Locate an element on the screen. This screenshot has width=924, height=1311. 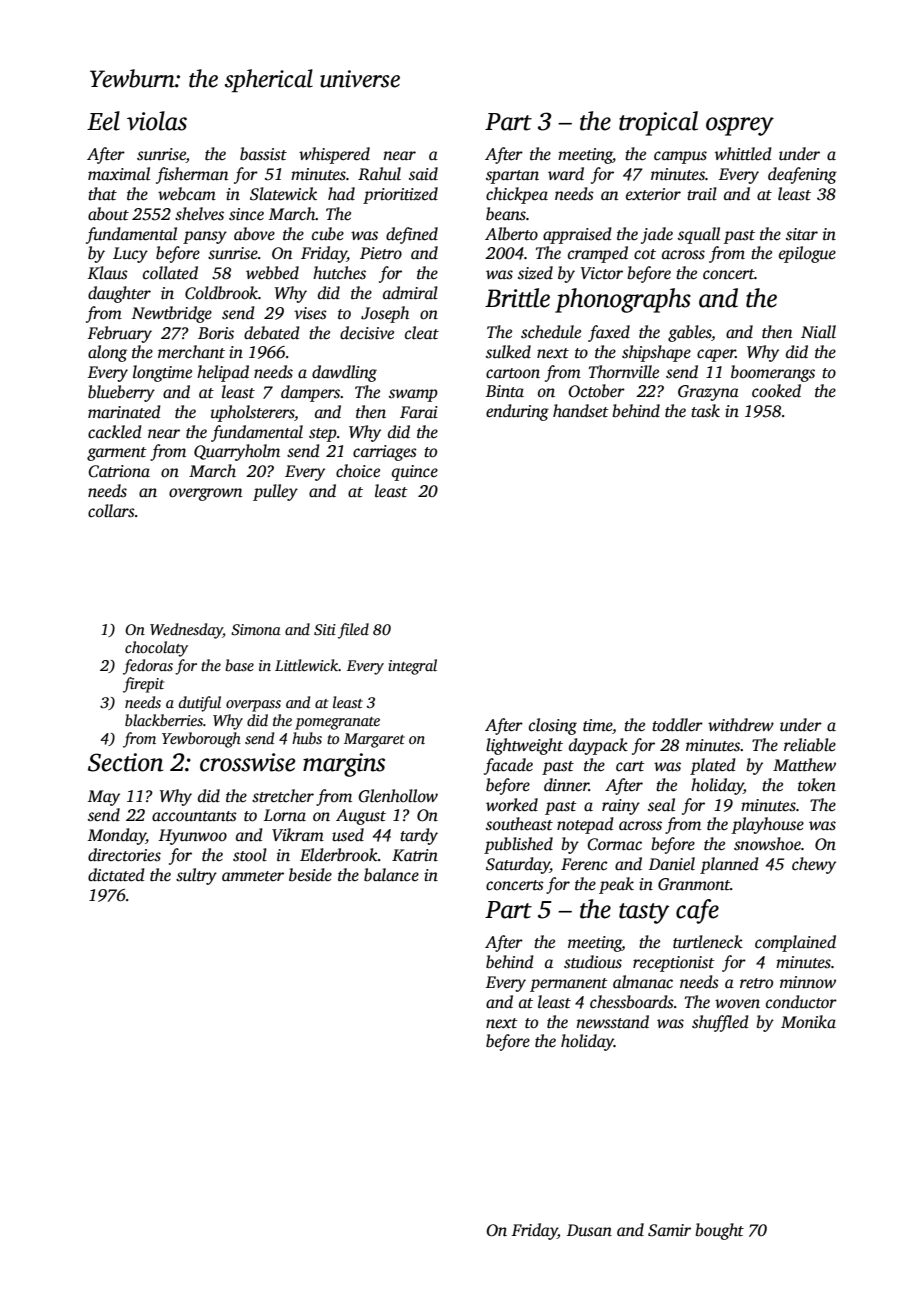
Dusan is located at coordinates (589, 1230).
